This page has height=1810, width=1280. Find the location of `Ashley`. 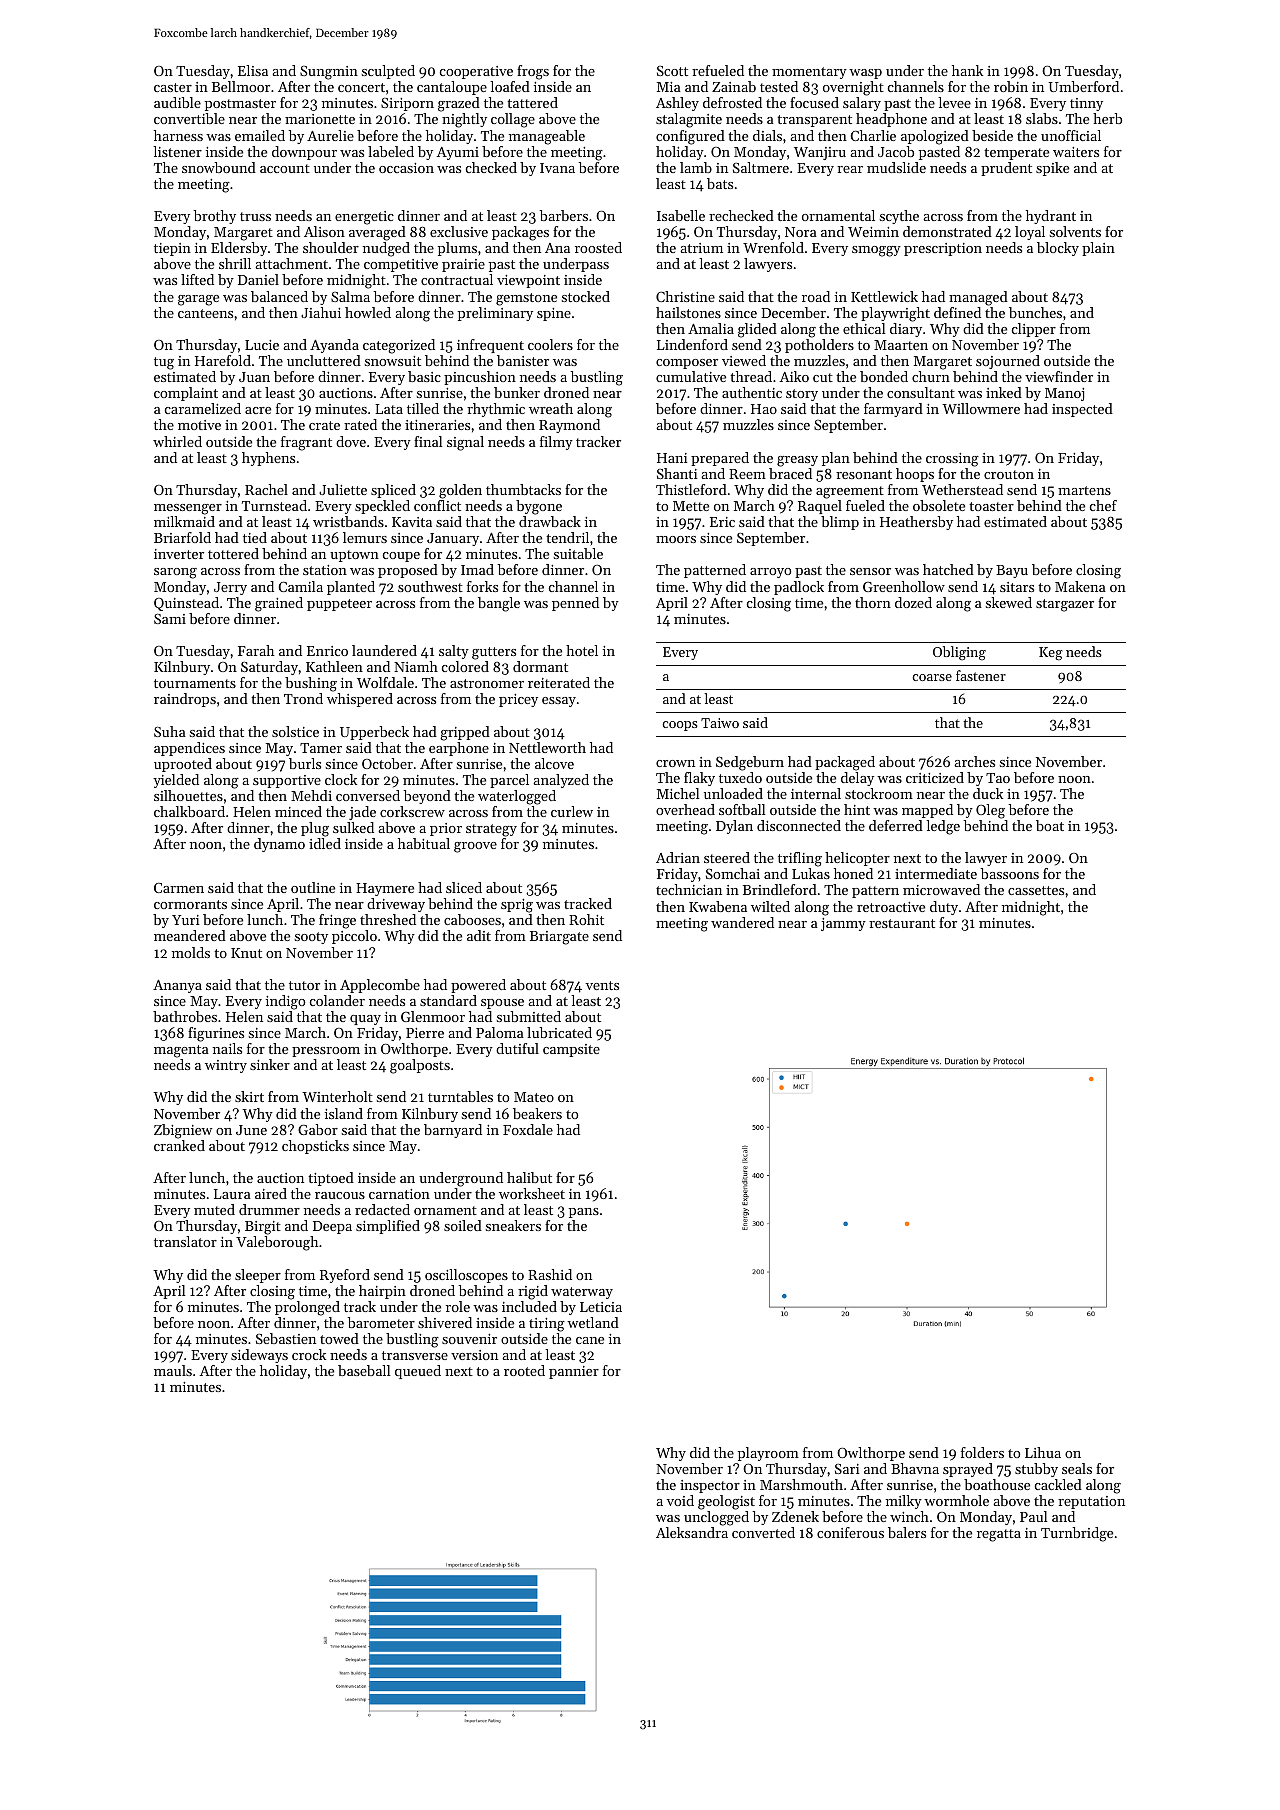

Ashley is located at coordinates (677, 104).
